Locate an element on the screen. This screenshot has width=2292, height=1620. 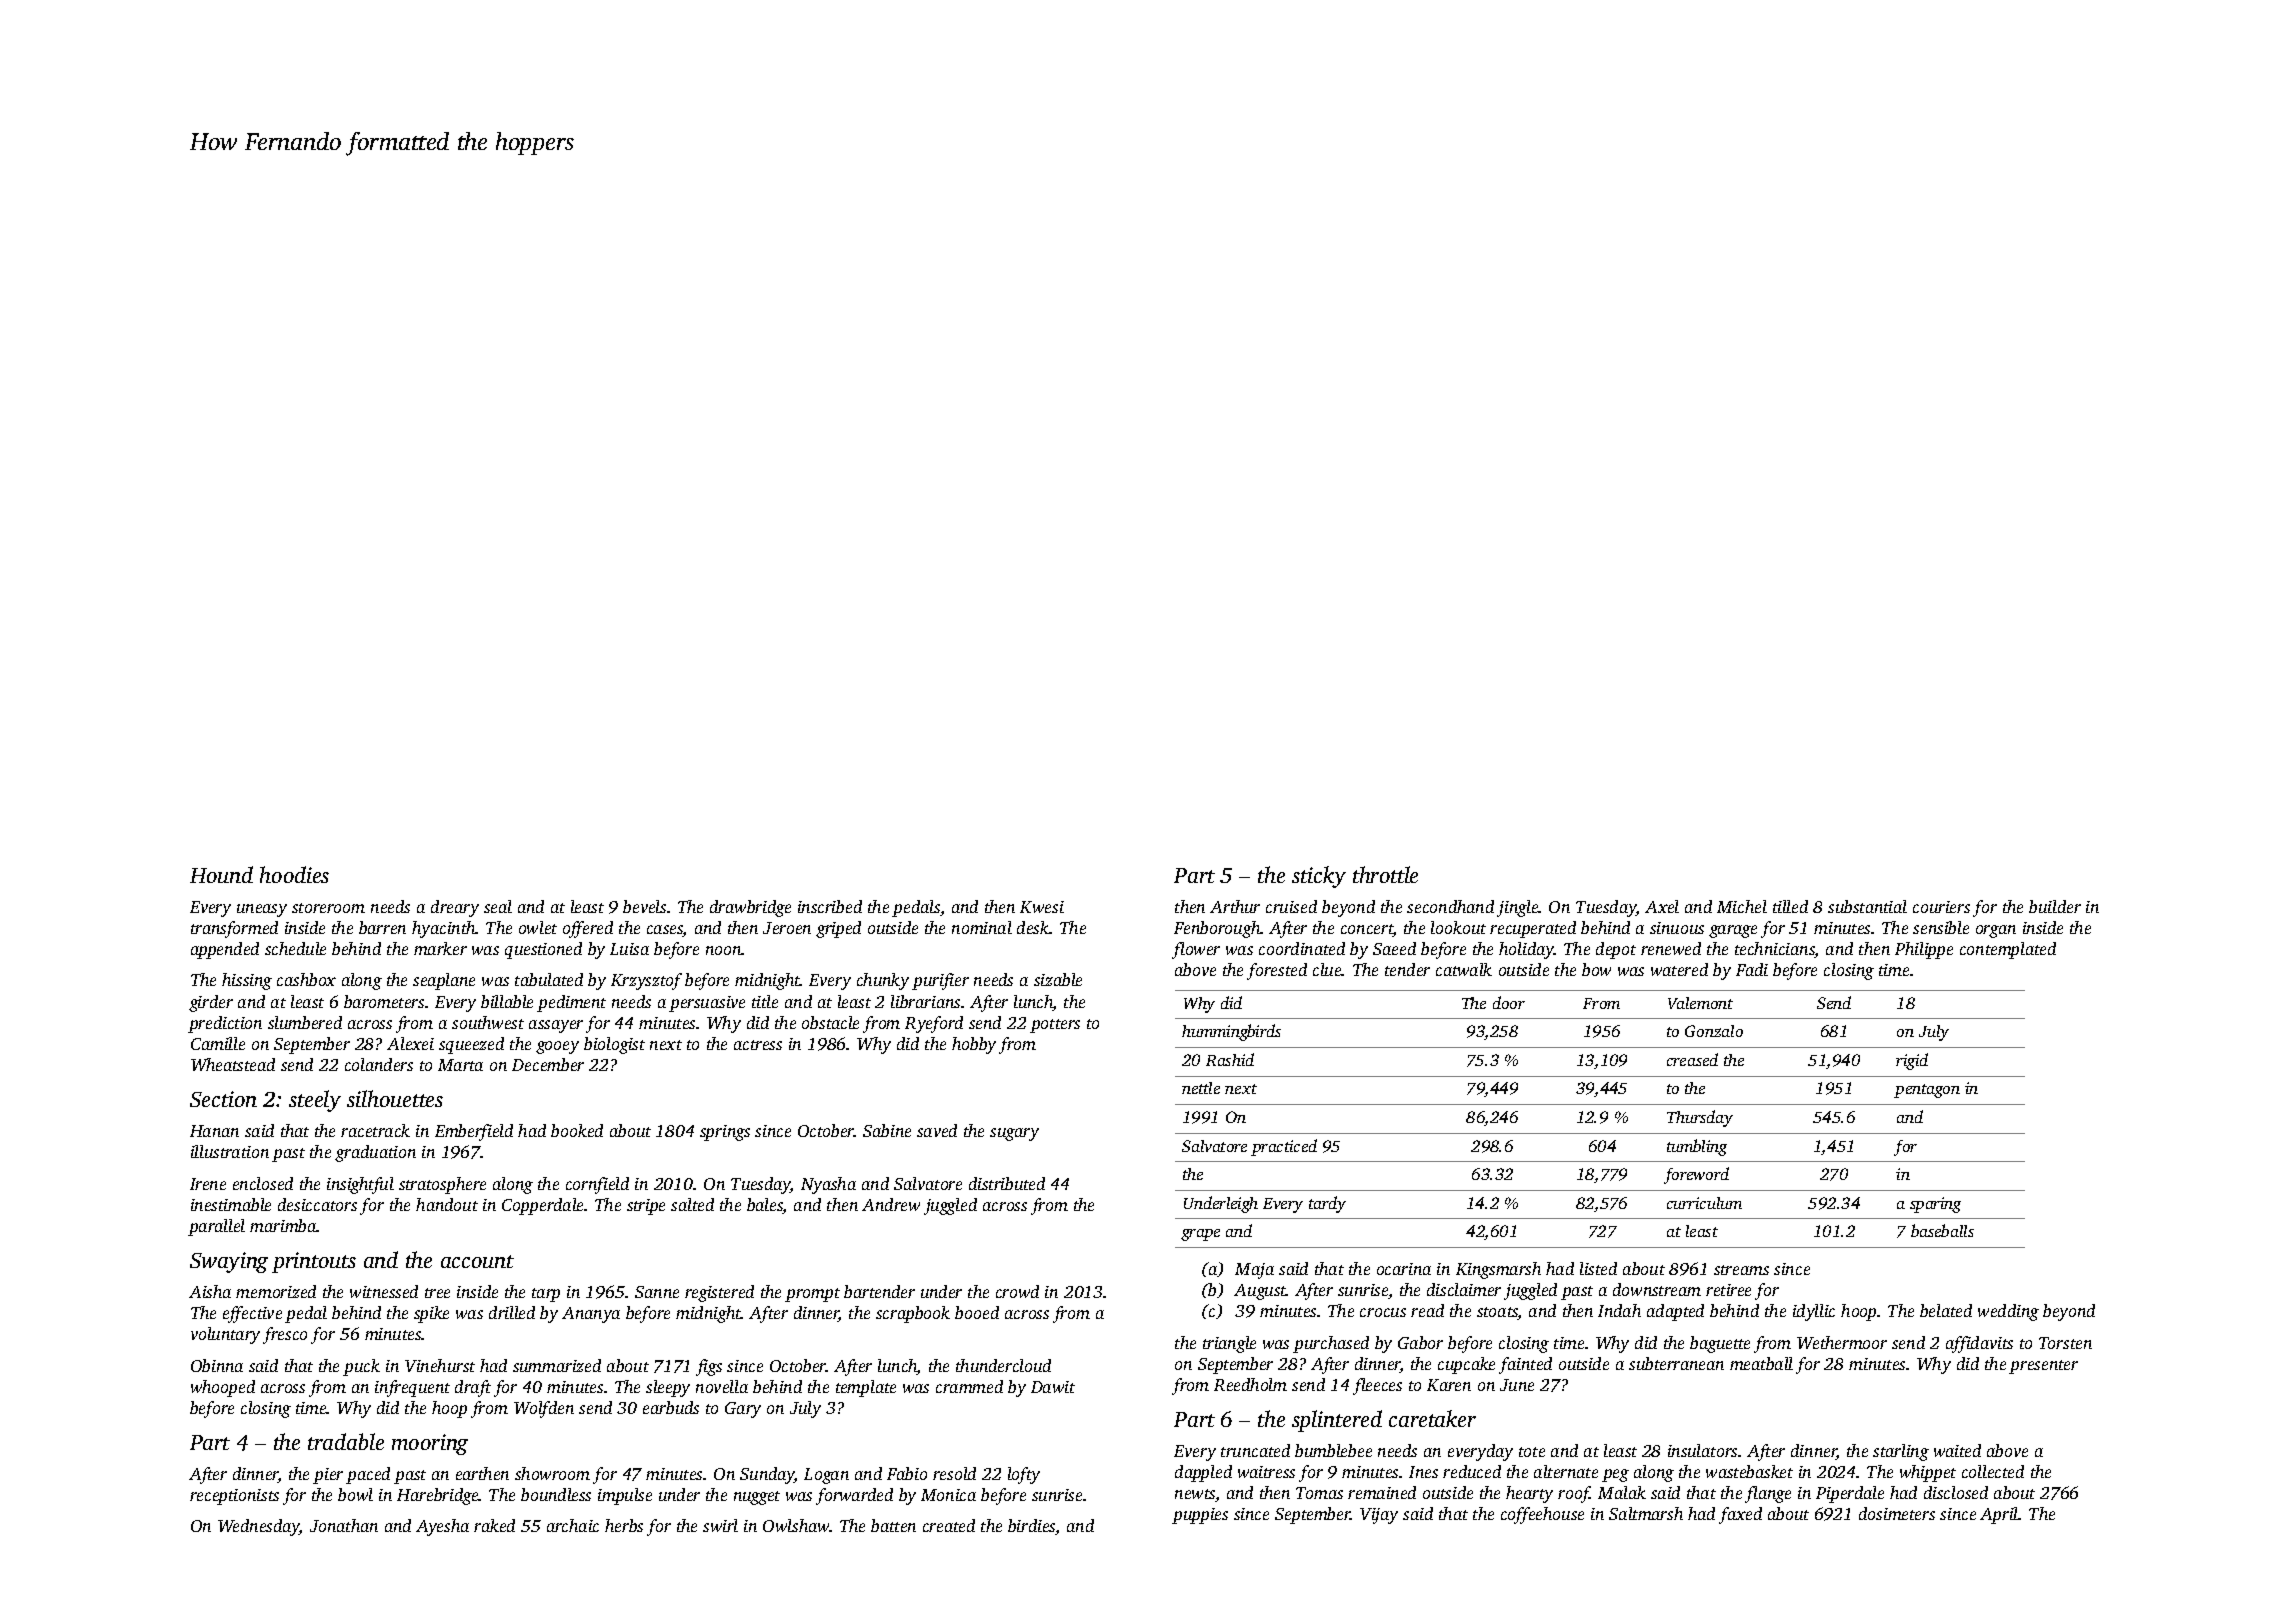
impulse is located at coordinates (625, 1496).
